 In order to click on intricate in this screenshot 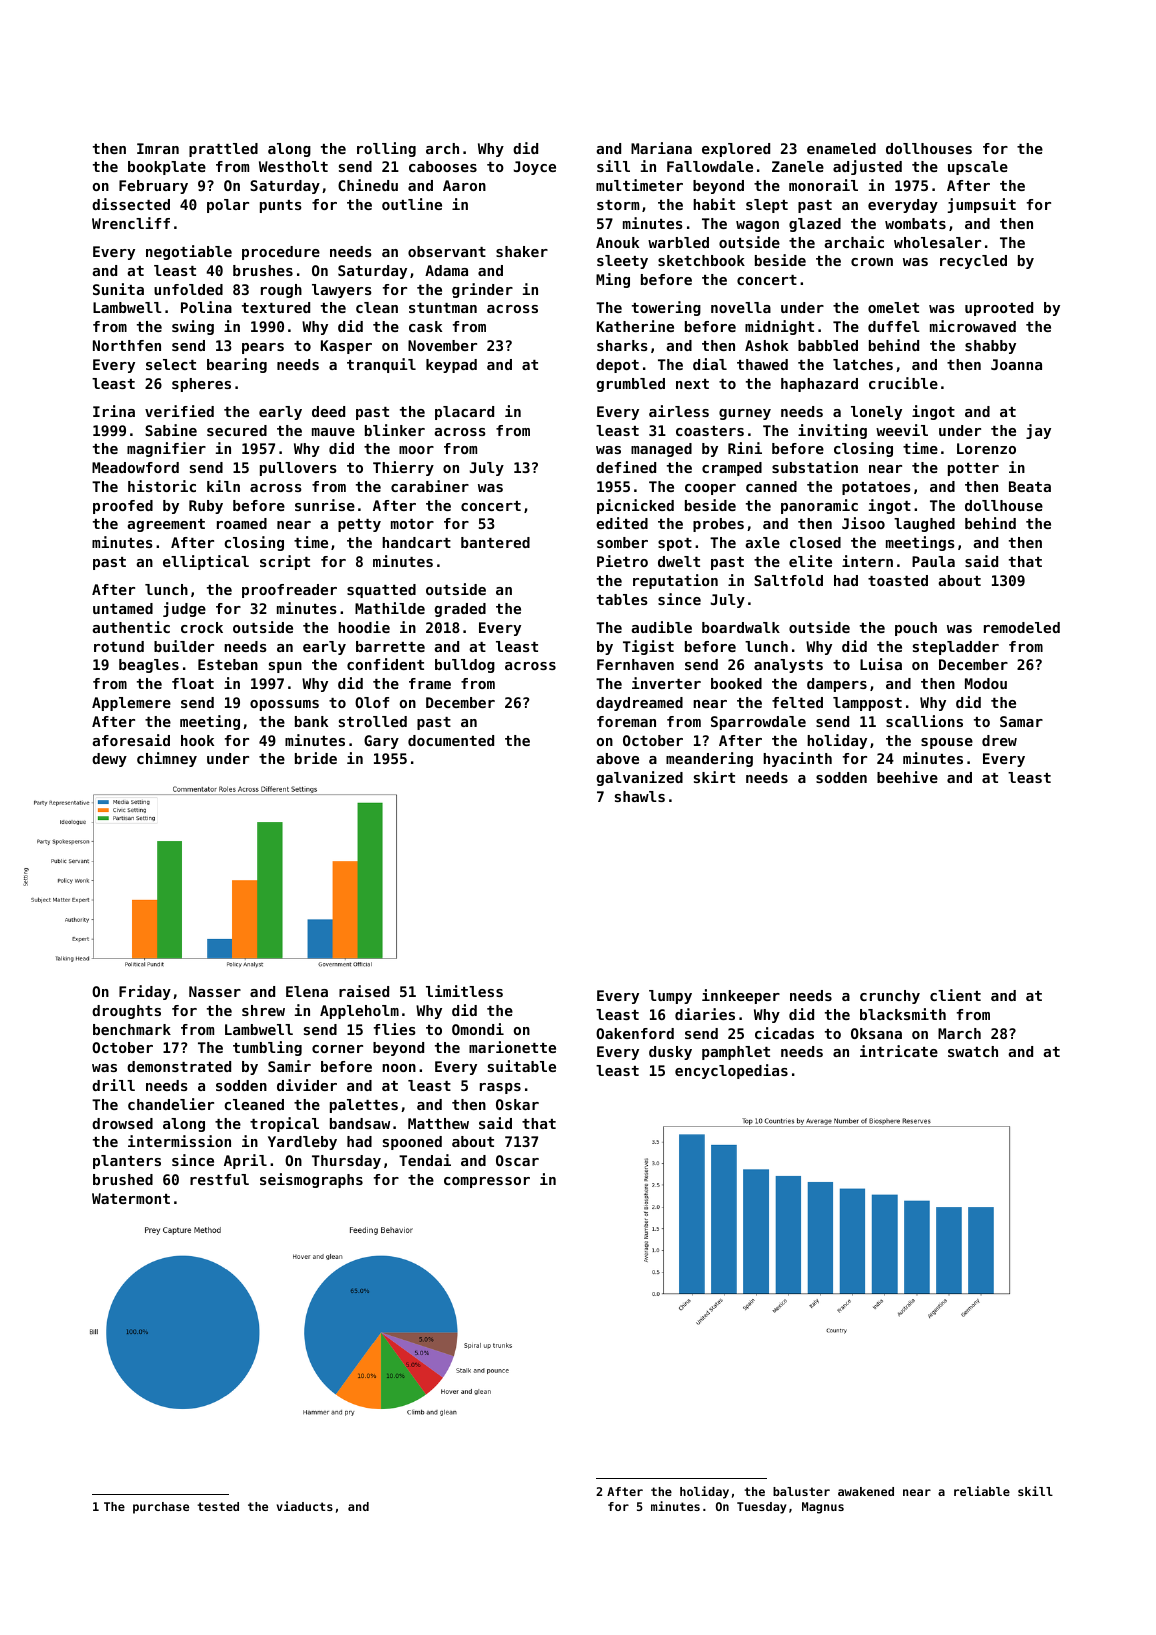, I will do `click(899, 1051)`.
